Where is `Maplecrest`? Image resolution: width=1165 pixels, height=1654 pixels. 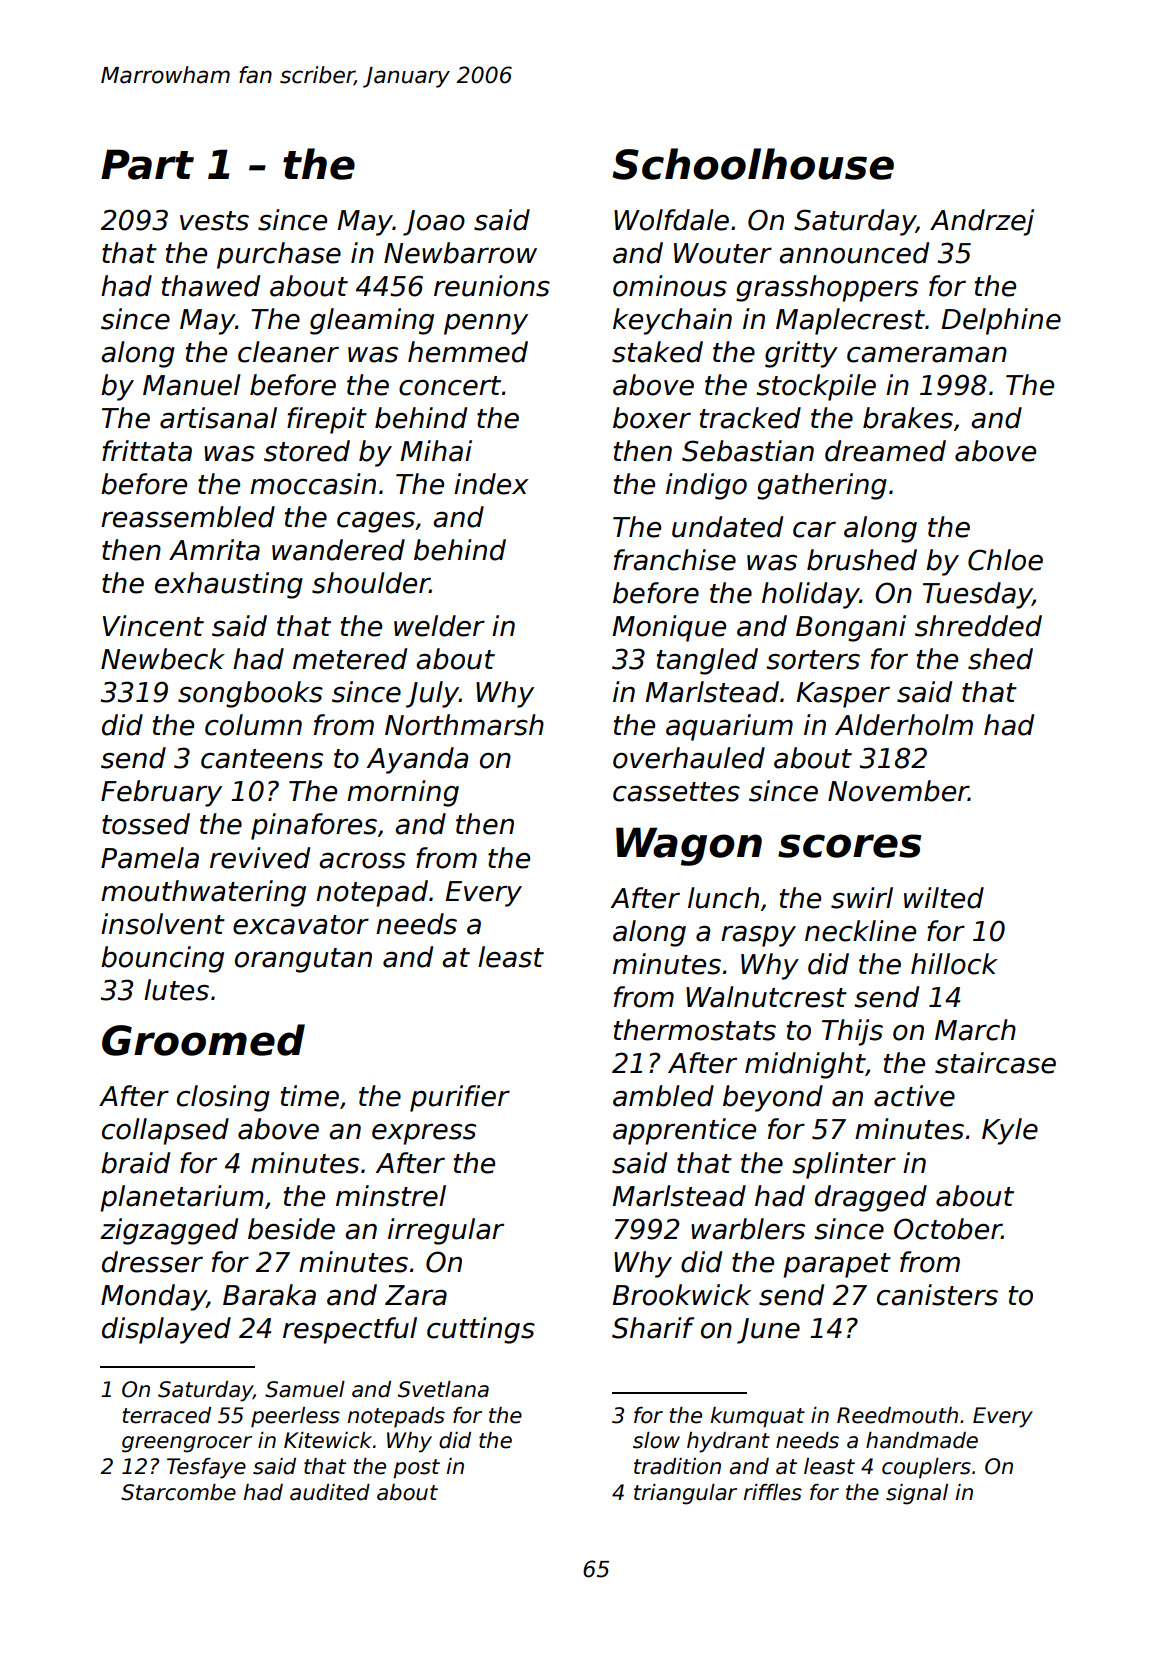
Maplecrest is located at coordinates (850, 321).
